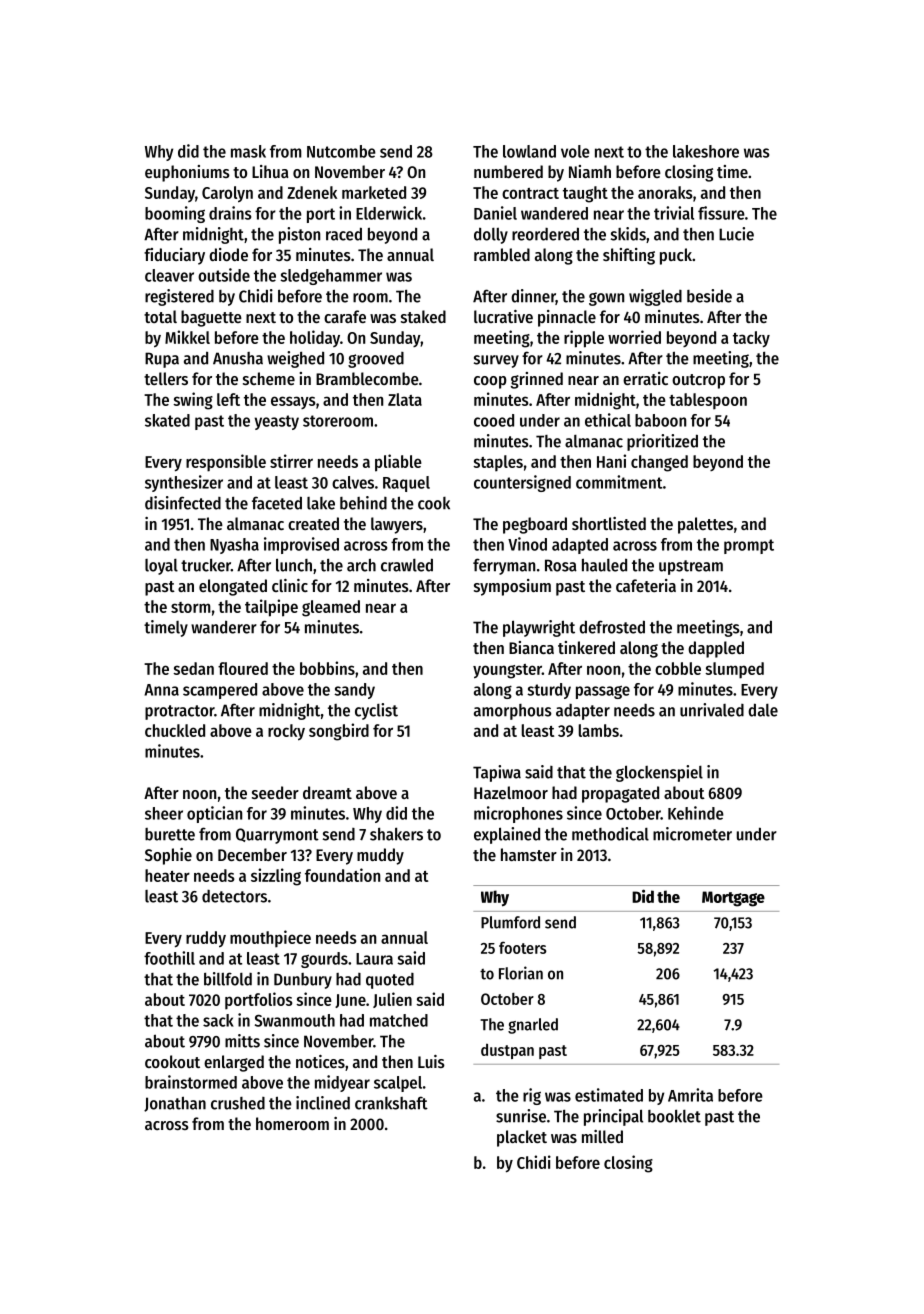 The image size is (924, 1314). Describe the element at coordinates (521, 1116) in the screenshot. I see `sunrise` at that location.
